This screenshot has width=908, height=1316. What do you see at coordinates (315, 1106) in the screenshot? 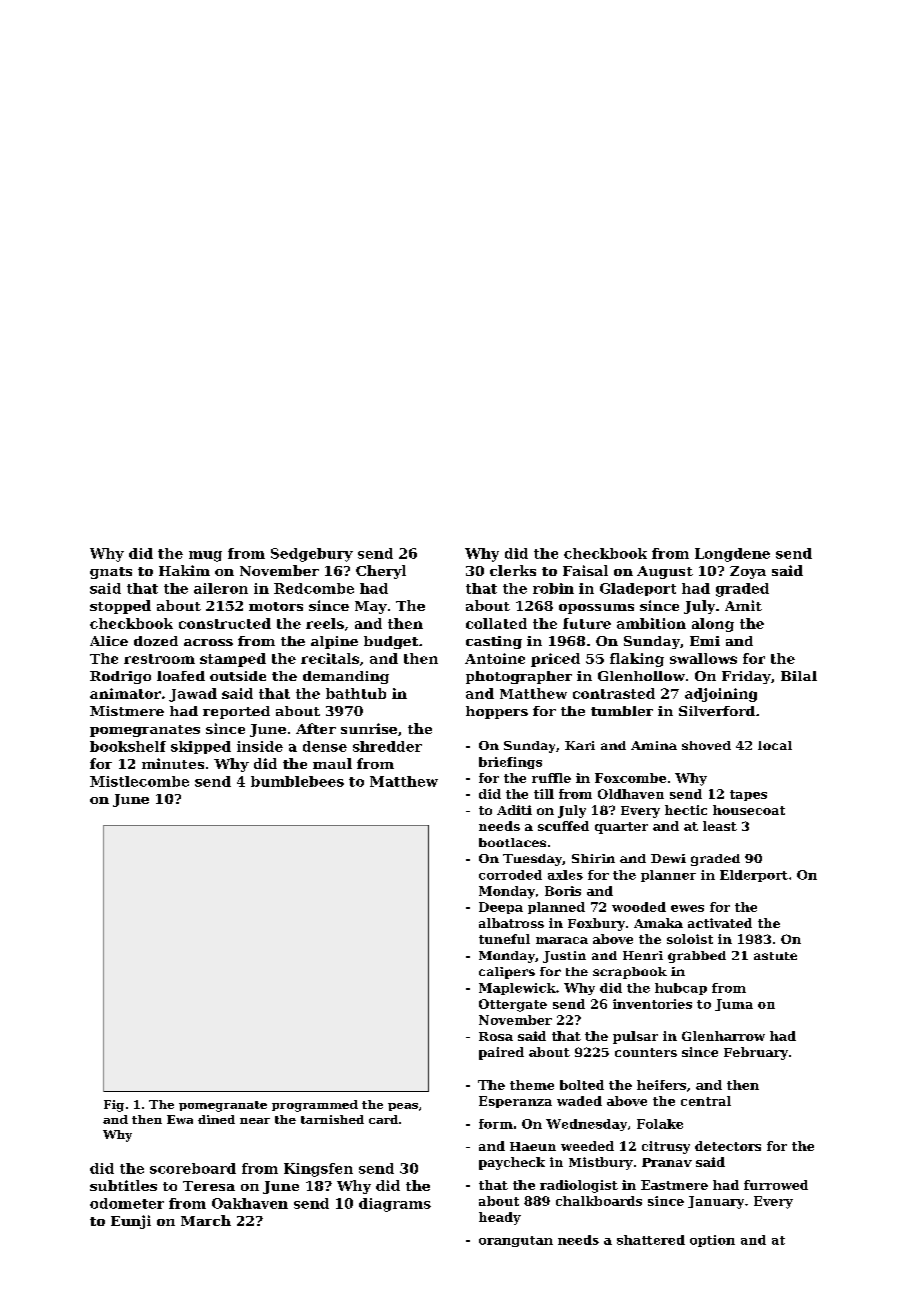
I see `programmed` at bounding box center [315, 1106].
